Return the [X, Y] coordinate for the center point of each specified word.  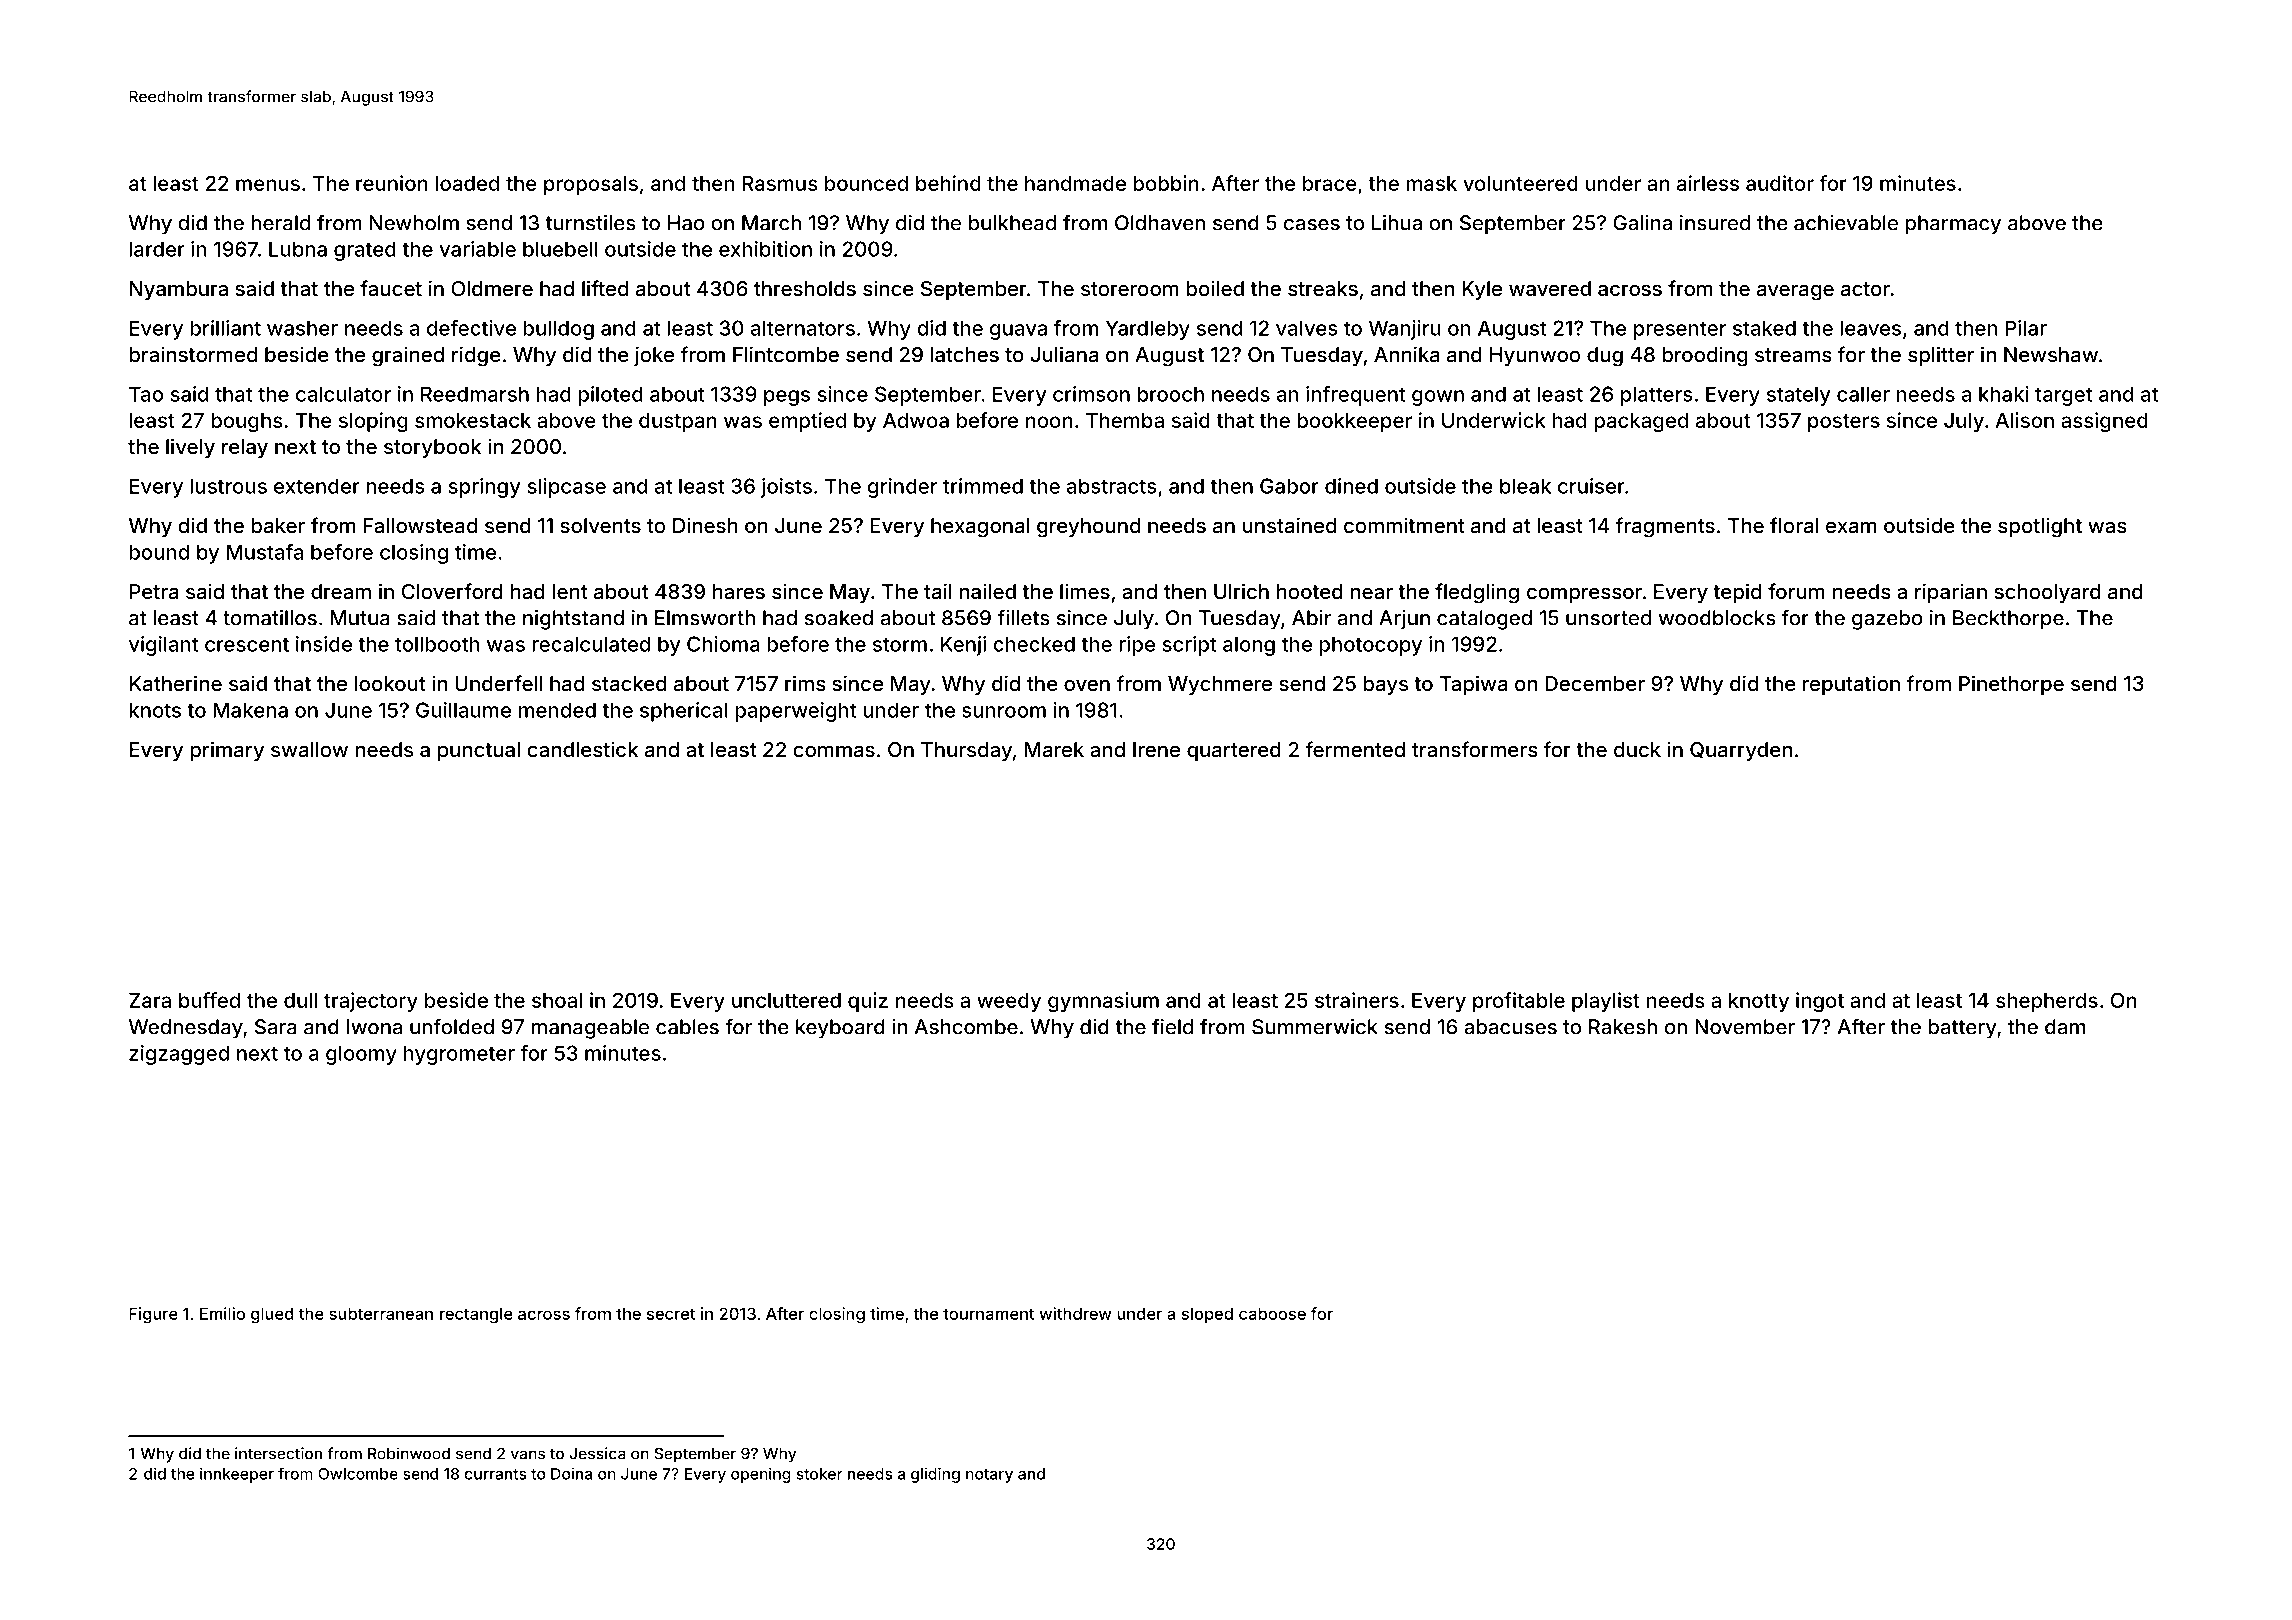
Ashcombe [966, 1027]
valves [1307, 328]
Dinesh [705, 525]
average [1795, 292]
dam [2065, 1027]
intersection [278, 1453]
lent [569, 591]
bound [159, 552]
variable [477, 249]
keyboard [840, 1029]
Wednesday [186, 1029]
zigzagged [179, 1055]
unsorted [1608, 618]
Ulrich [1241, 591]
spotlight [2040, 527]
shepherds [2047, 1002]
